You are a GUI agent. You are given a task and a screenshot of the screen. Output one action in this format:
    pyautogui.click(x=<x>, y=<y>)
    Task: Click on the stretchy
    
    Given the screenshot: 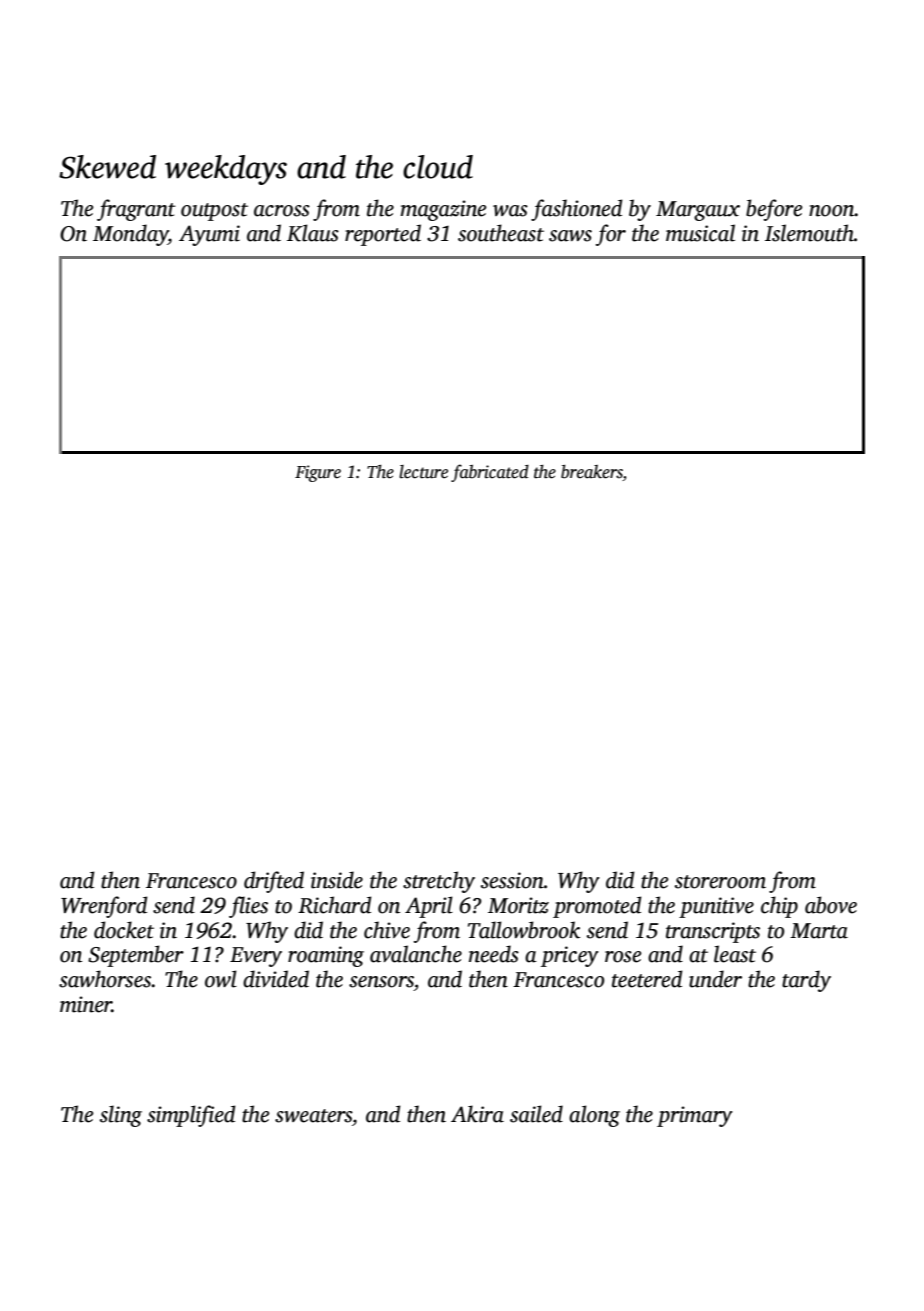 What is the action you would take?
    pyautogui.click(x=439, y=882)
